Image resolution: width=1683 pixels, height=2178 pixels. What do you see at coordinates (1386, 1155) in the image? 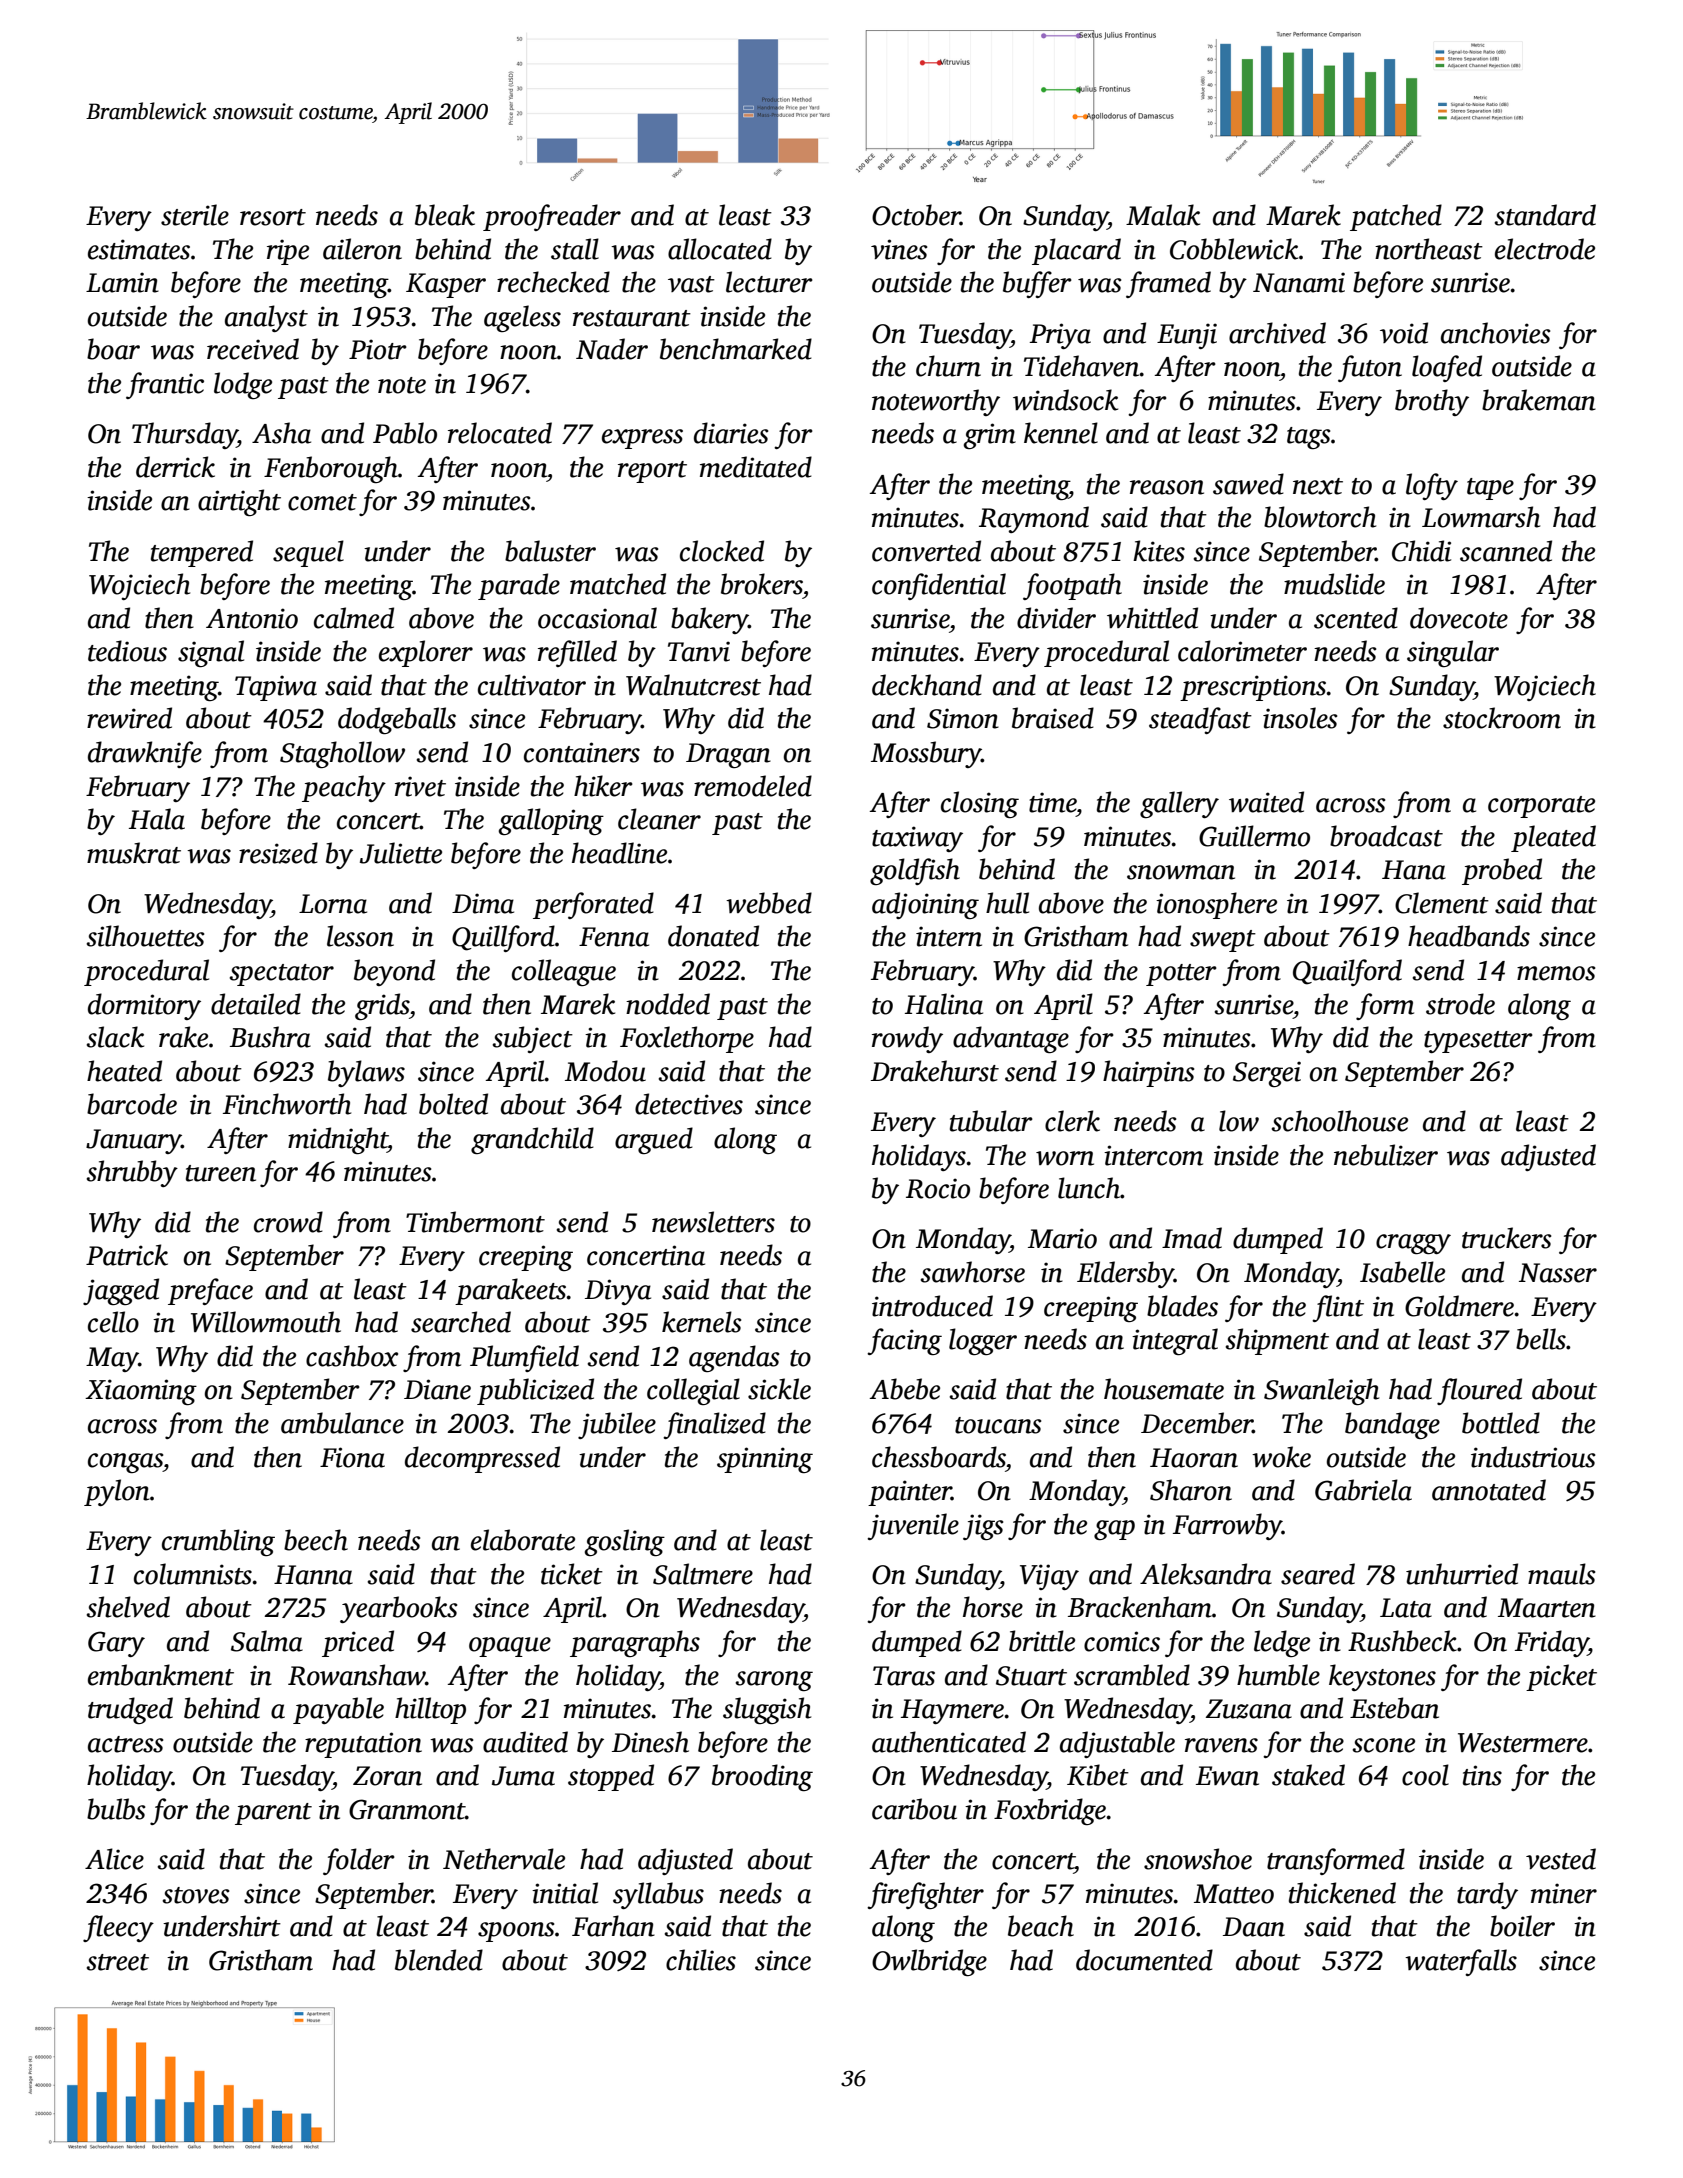
I see `nebulizer` at bounding box center [1386, 1155].
